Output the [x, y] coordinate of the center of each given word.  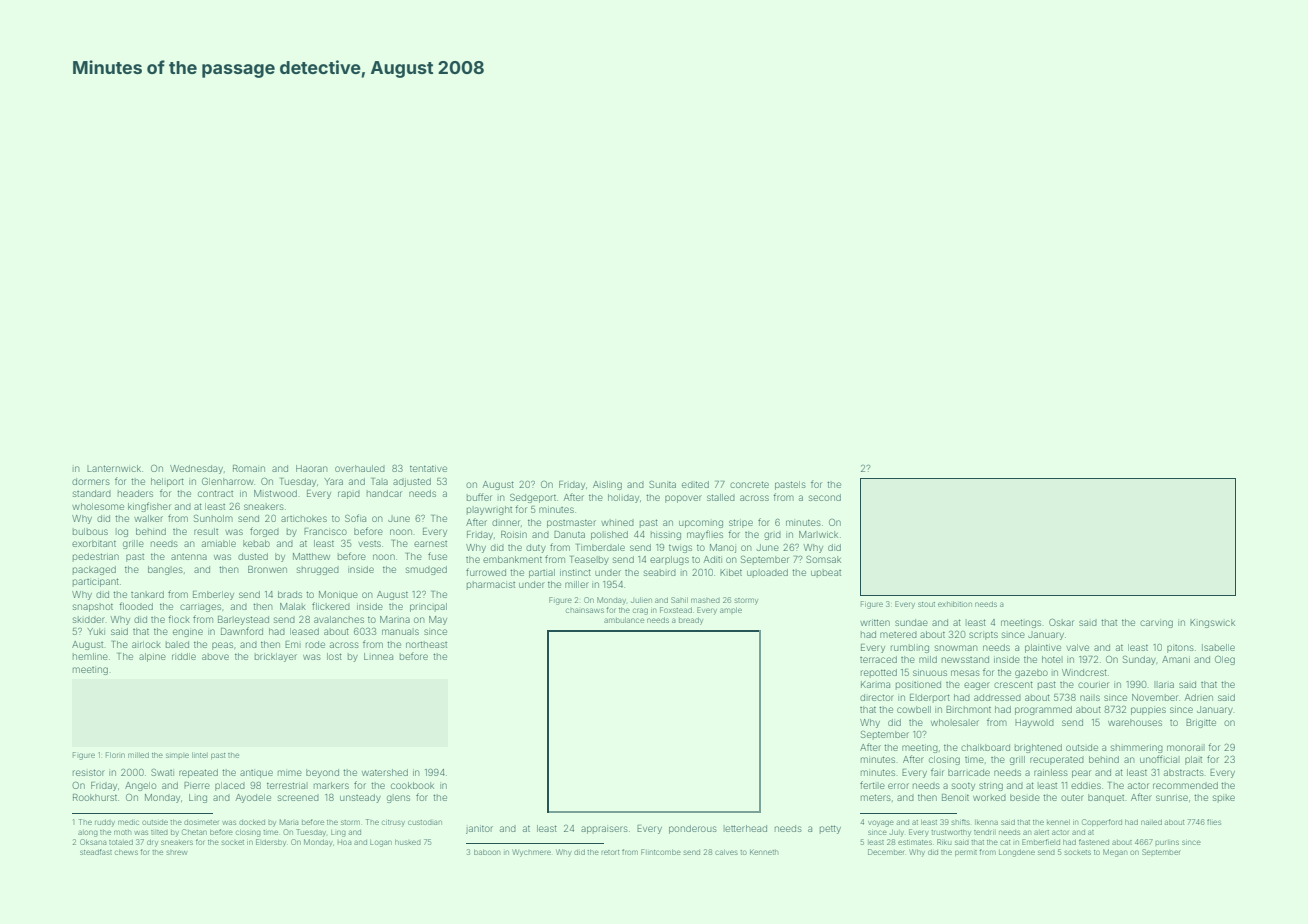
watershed [385, 772]
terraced [878, 659]
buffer [479, 497]
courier [1093, 684]
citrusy [393, 823]
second [825, 497]
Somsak [823, 559]
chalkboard [985, 747]
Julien [641, 600]
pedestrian [96, 557]
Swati [162, 772]
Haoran [312, 468]
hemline [90, 656]
